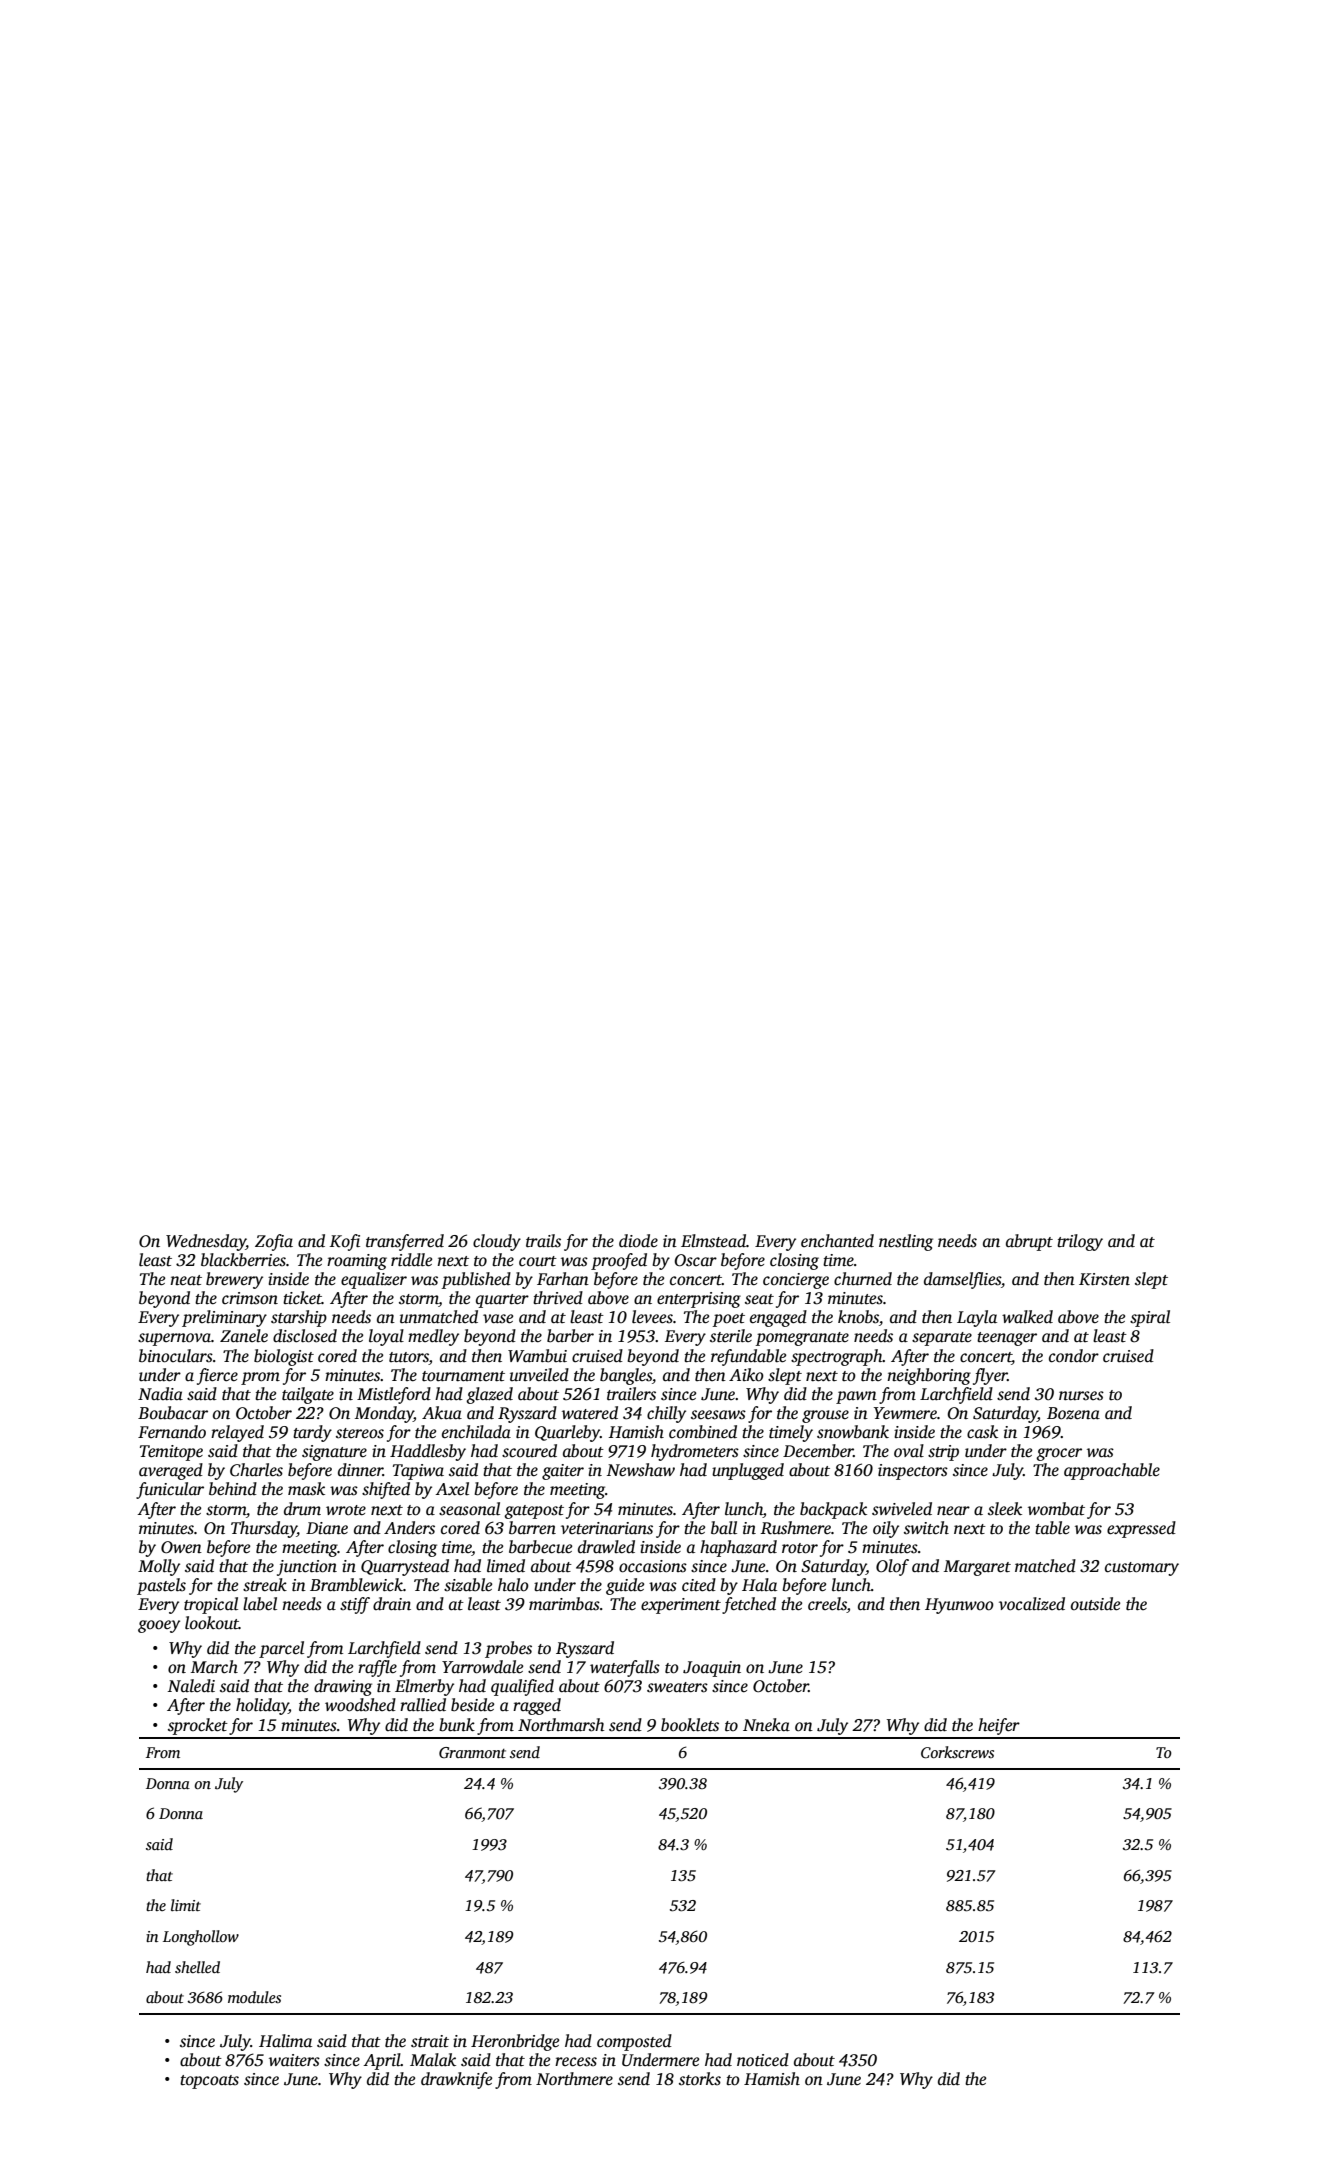 This image has width=1318, height=2170. What do you see at coordinates (1080, 1242) in the image?
I see `trilogy` at bounding box center [1080, 1242].
